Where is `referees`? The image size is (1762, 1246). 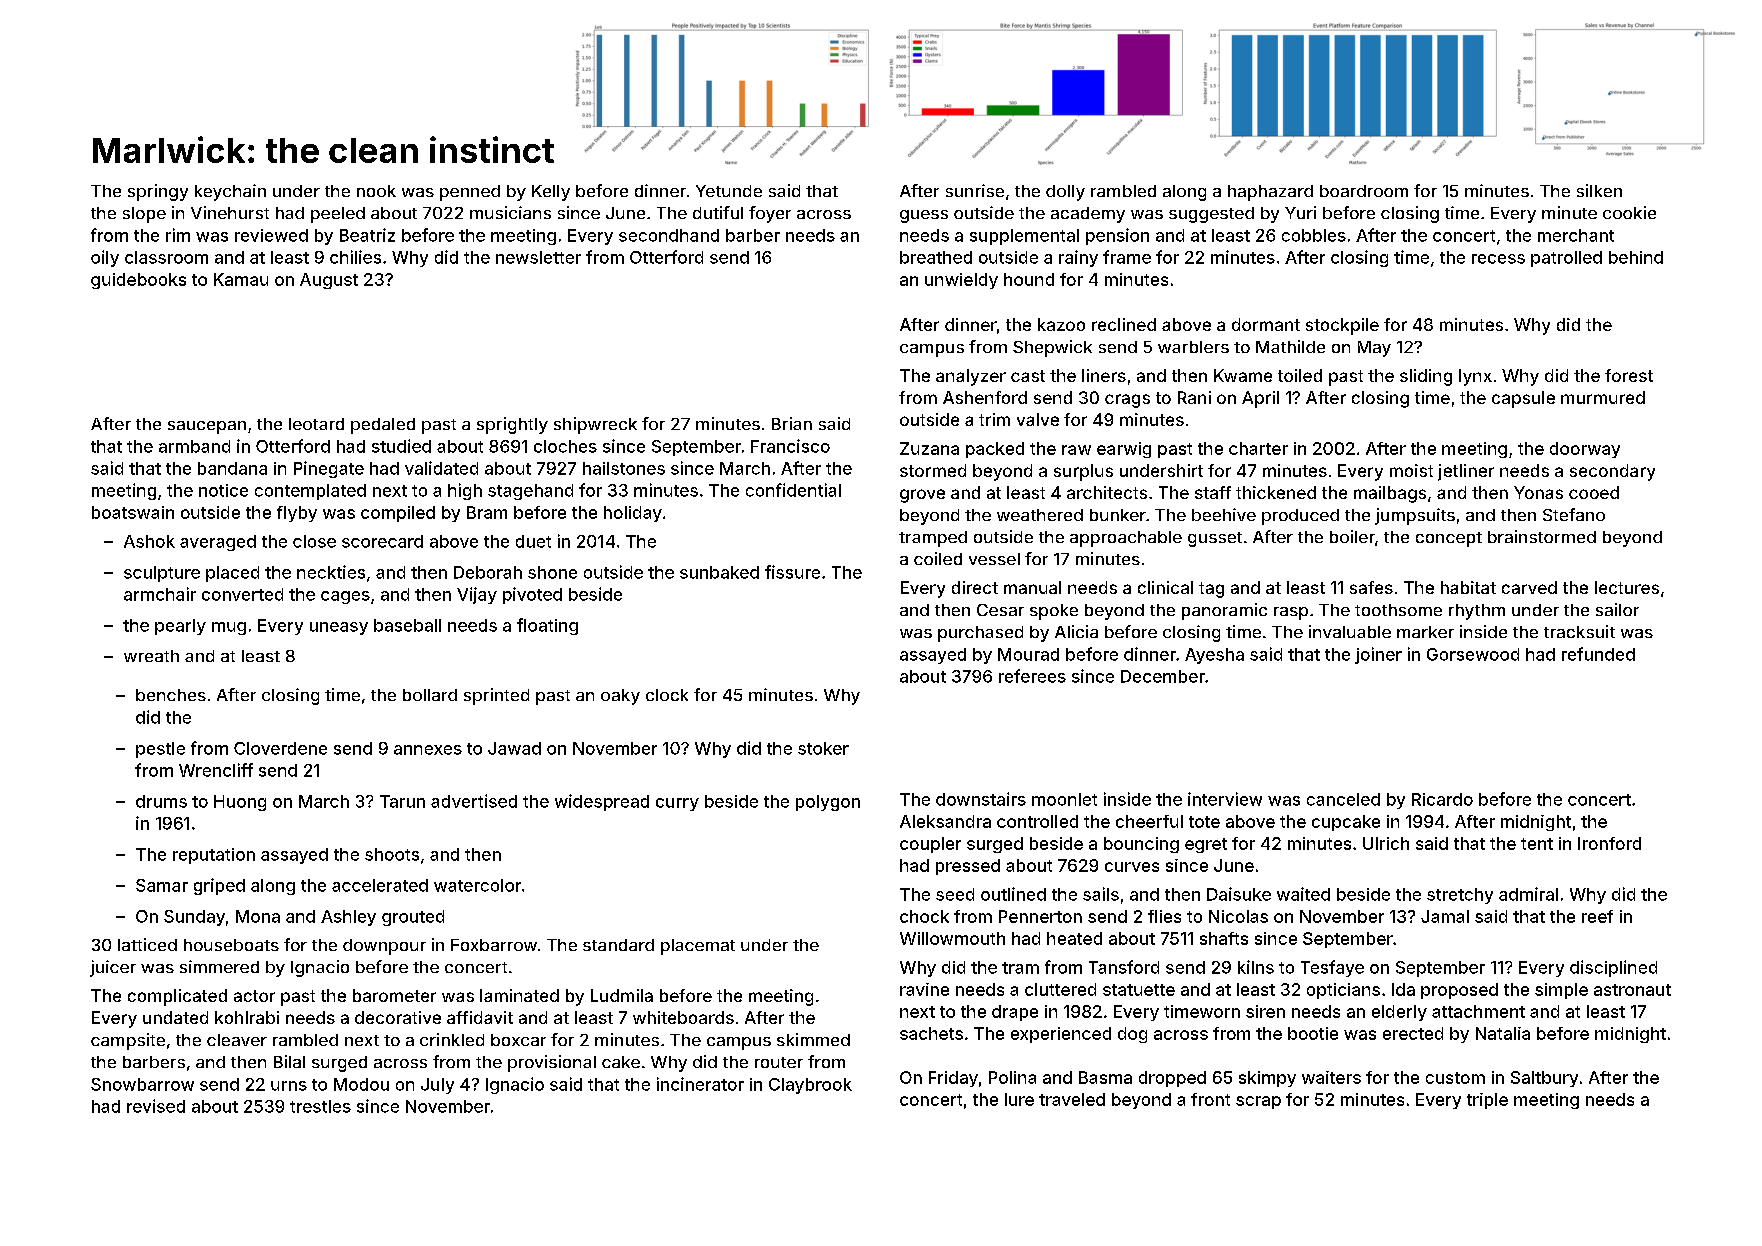 referees is located at coordinates (1032, 676).
